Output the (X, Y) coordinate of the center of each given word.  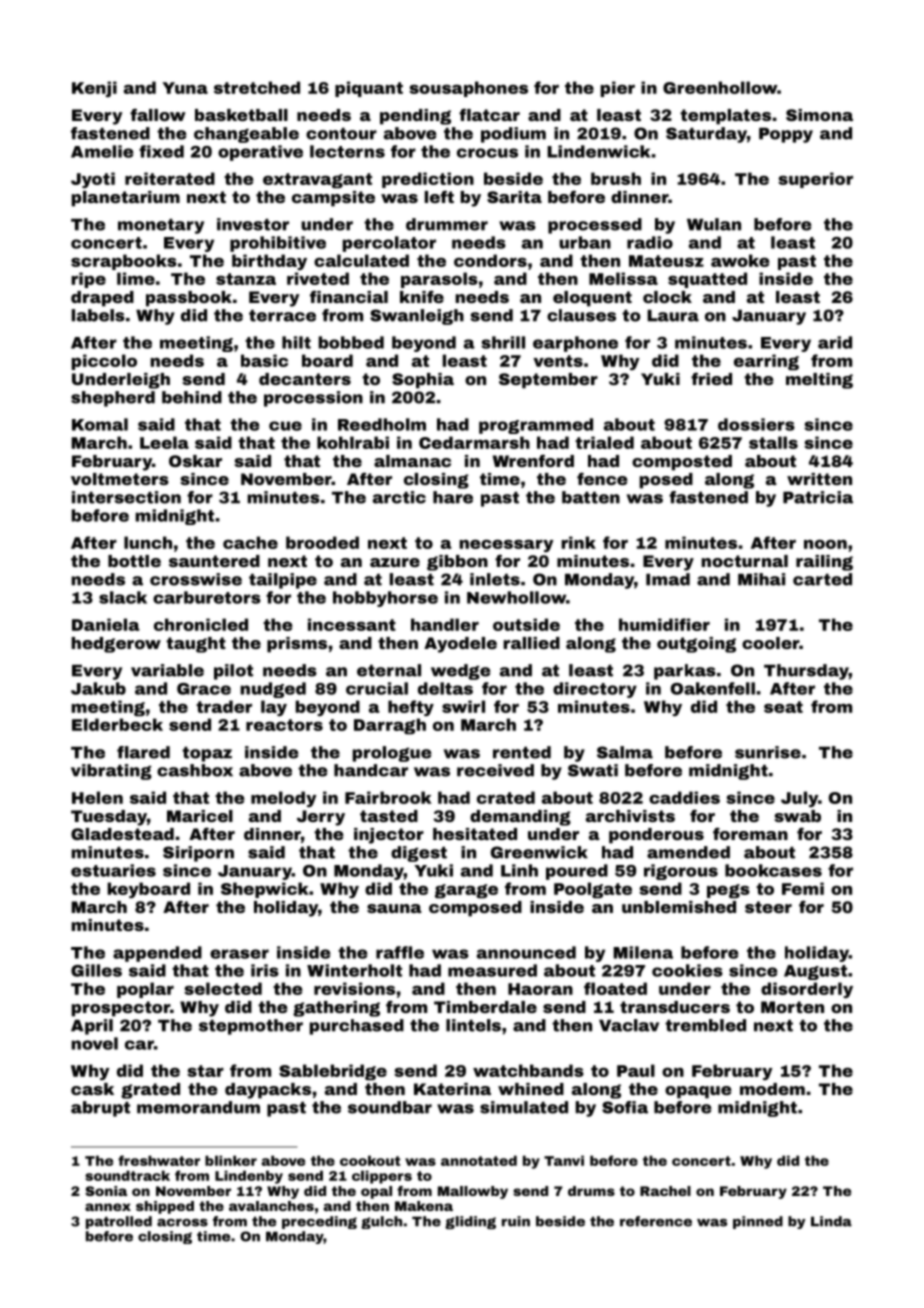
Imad (668, 579)
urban (585, 242)
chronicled (201, 624)
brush (616, 178)
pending (415, 117)
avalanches (271, 1206)
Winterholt (354, 970)
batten (591, 497)
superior (815, 180)
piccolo (104, 362)
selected (223, 988)
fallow (158, 114)
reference (656, 1221)
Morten (792, 1007)
